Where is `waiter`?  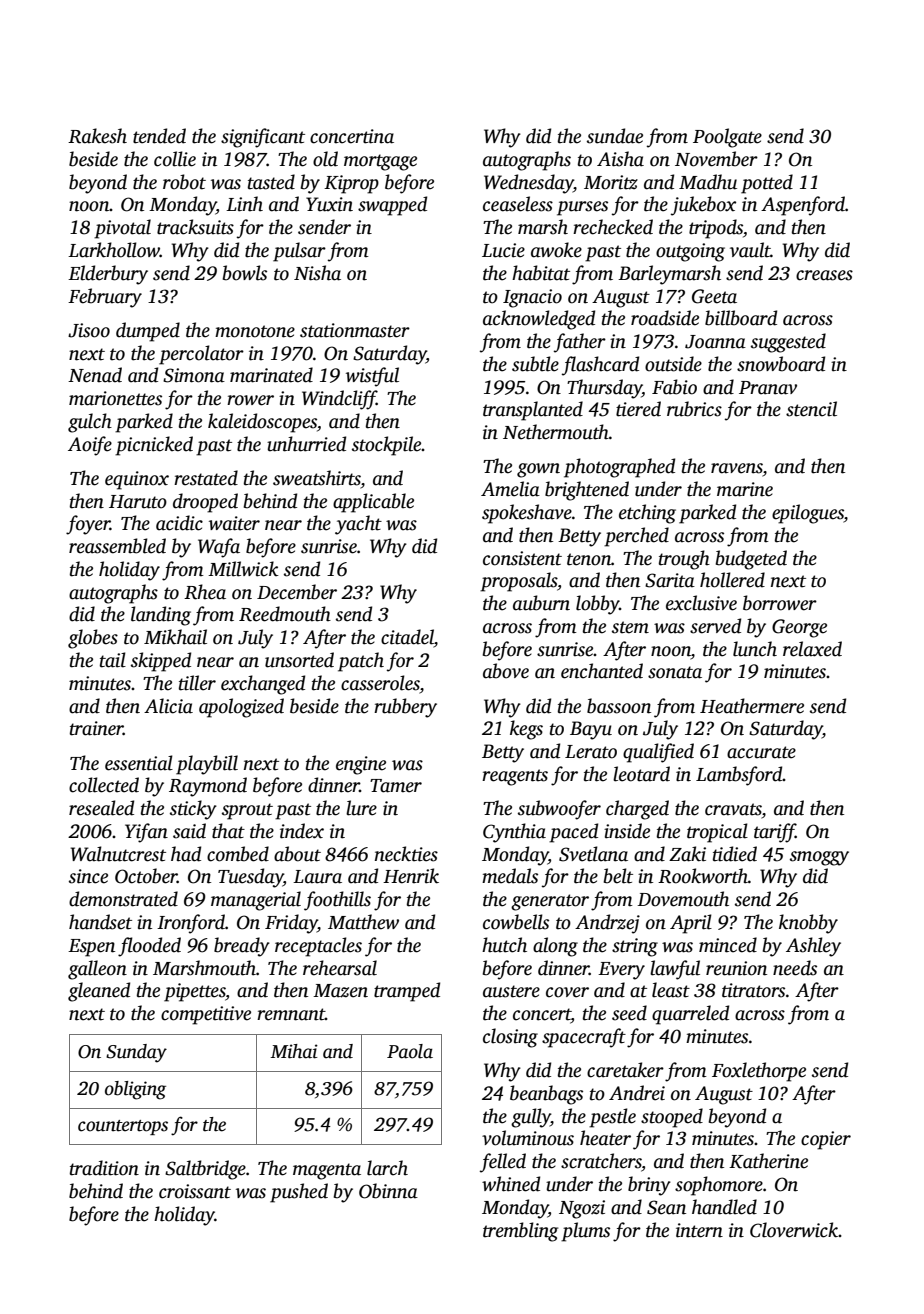
waiter is located at coordinates (234, 523).
